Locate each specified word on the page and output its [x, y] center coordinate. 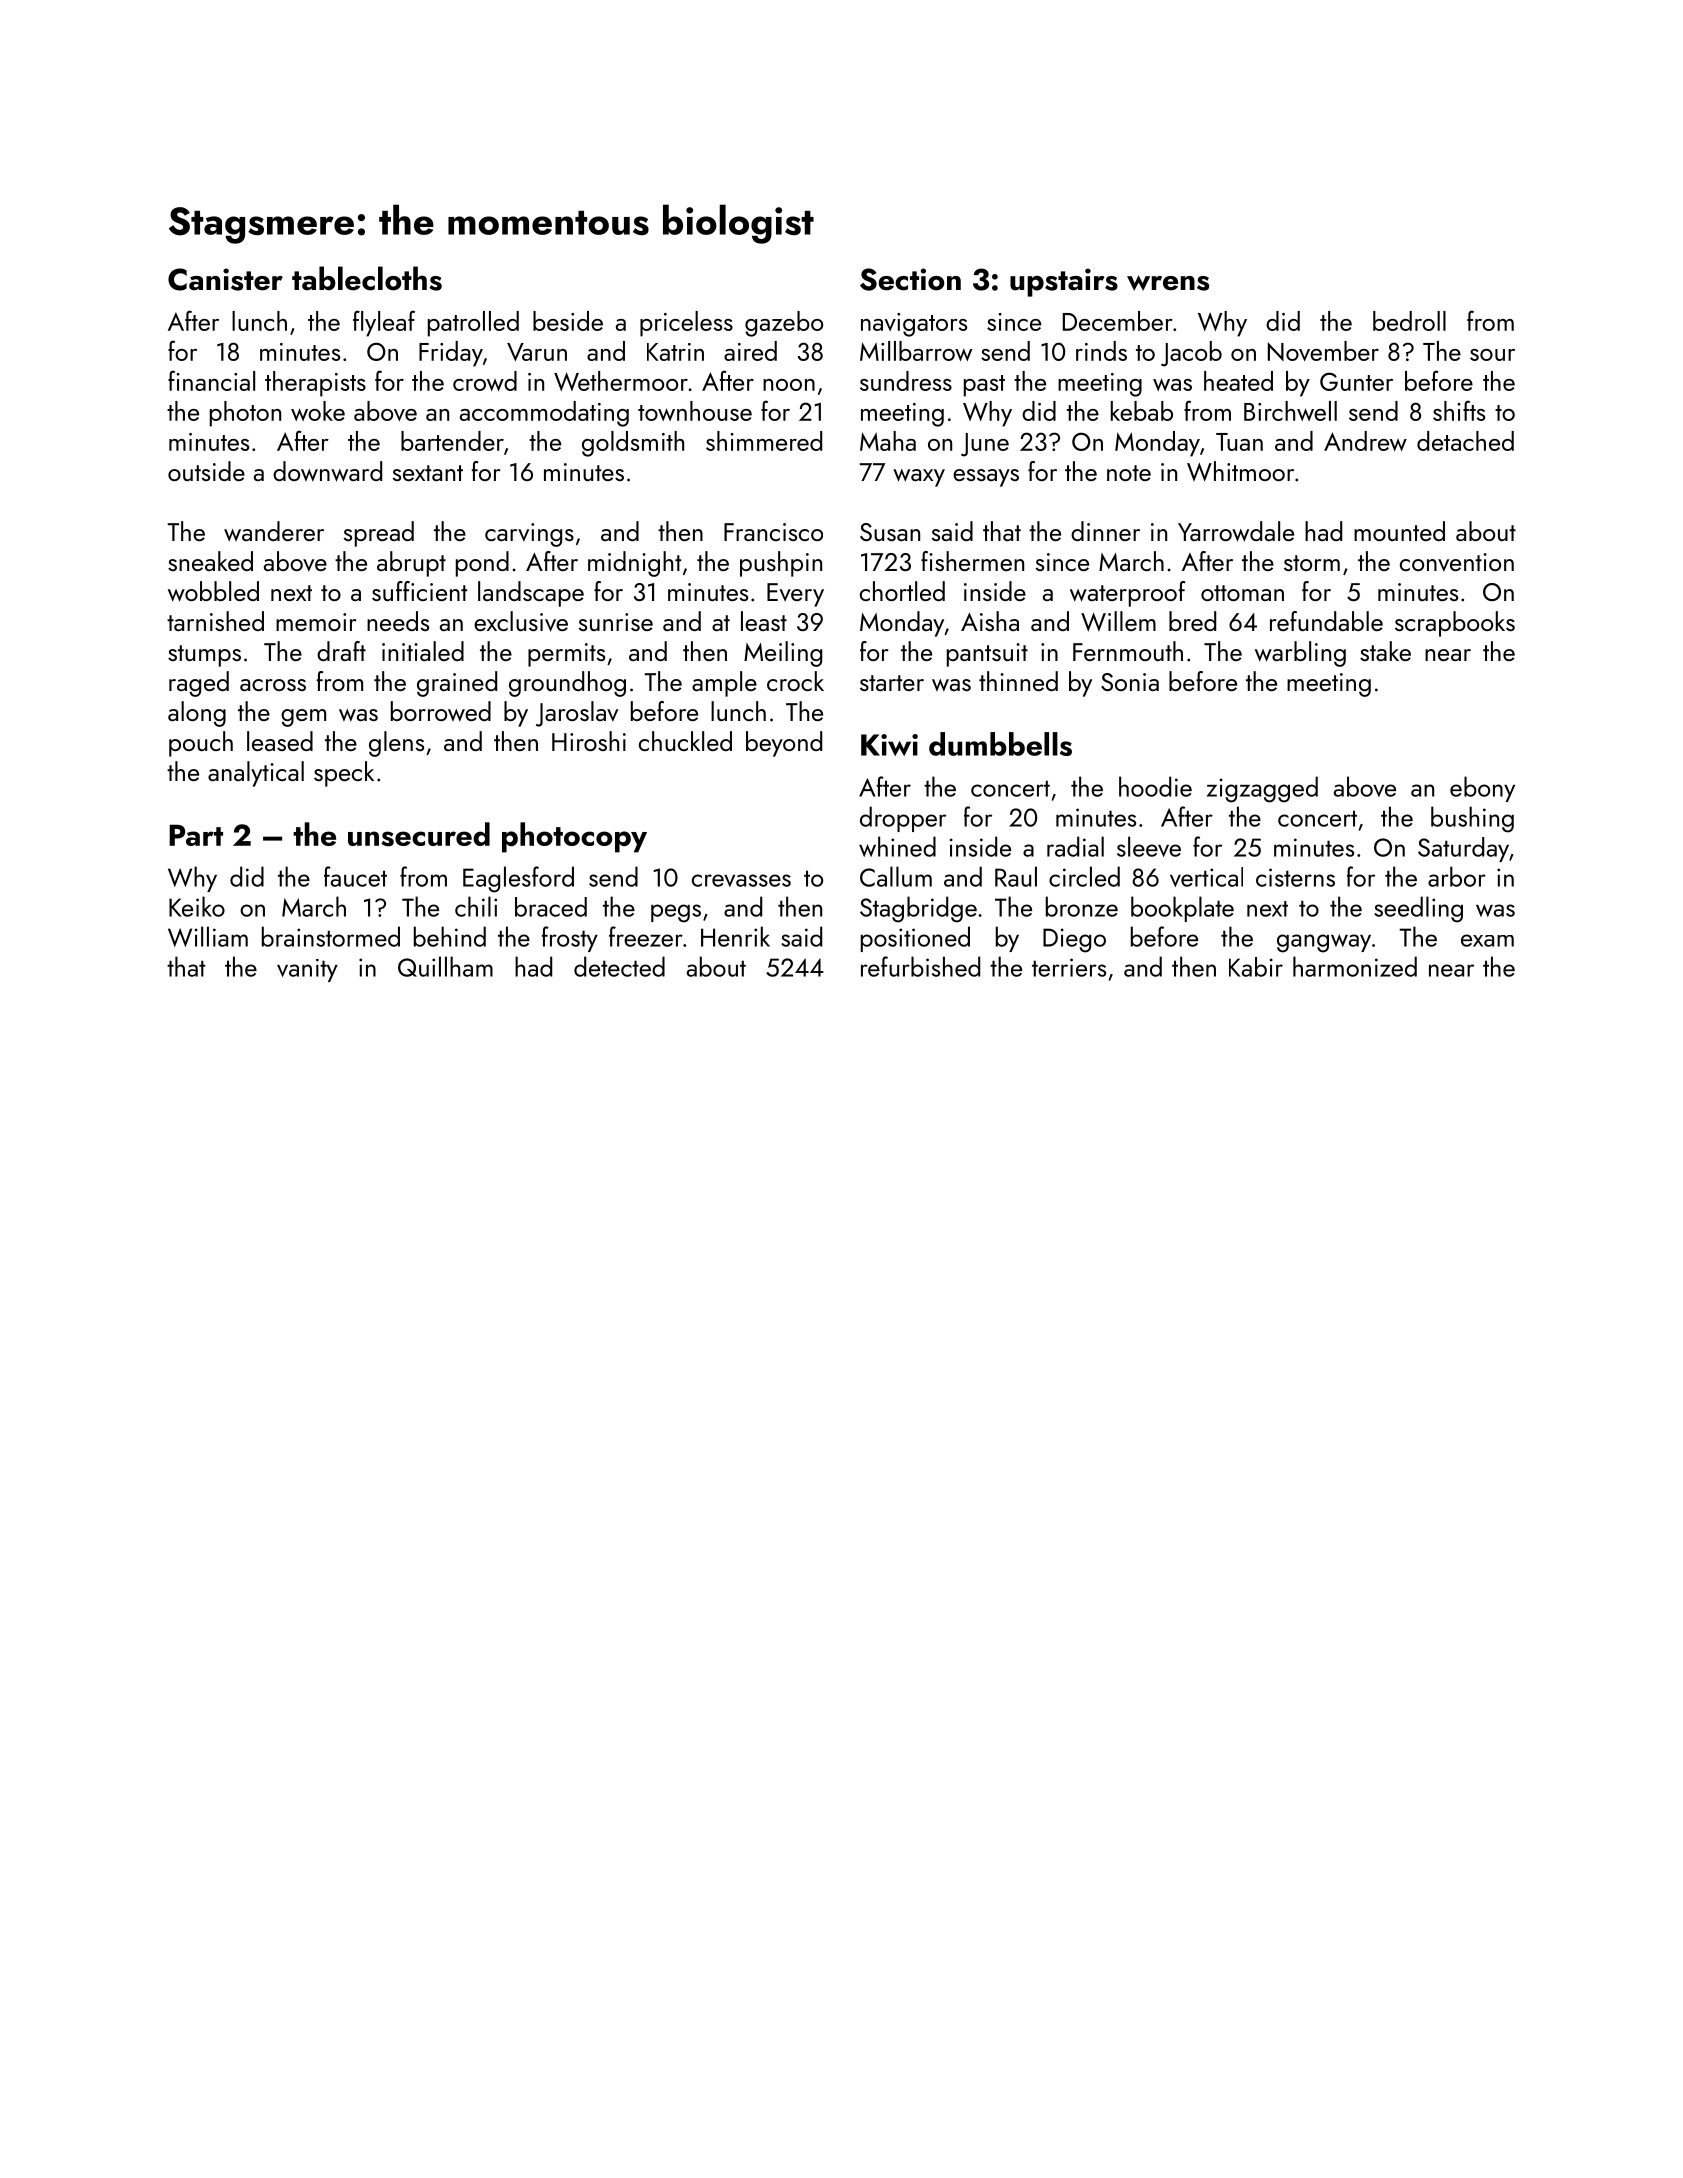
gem [303, 718]
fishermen [972, 561]
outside [206, 471]
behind [450, 936]
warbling [1300, 654]
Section [910, 279]
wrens [1168, 283]
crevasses [741, 880]
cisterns [1295, 877]
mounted [1399, 531]
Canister [225, 279]
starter [892, 683]
